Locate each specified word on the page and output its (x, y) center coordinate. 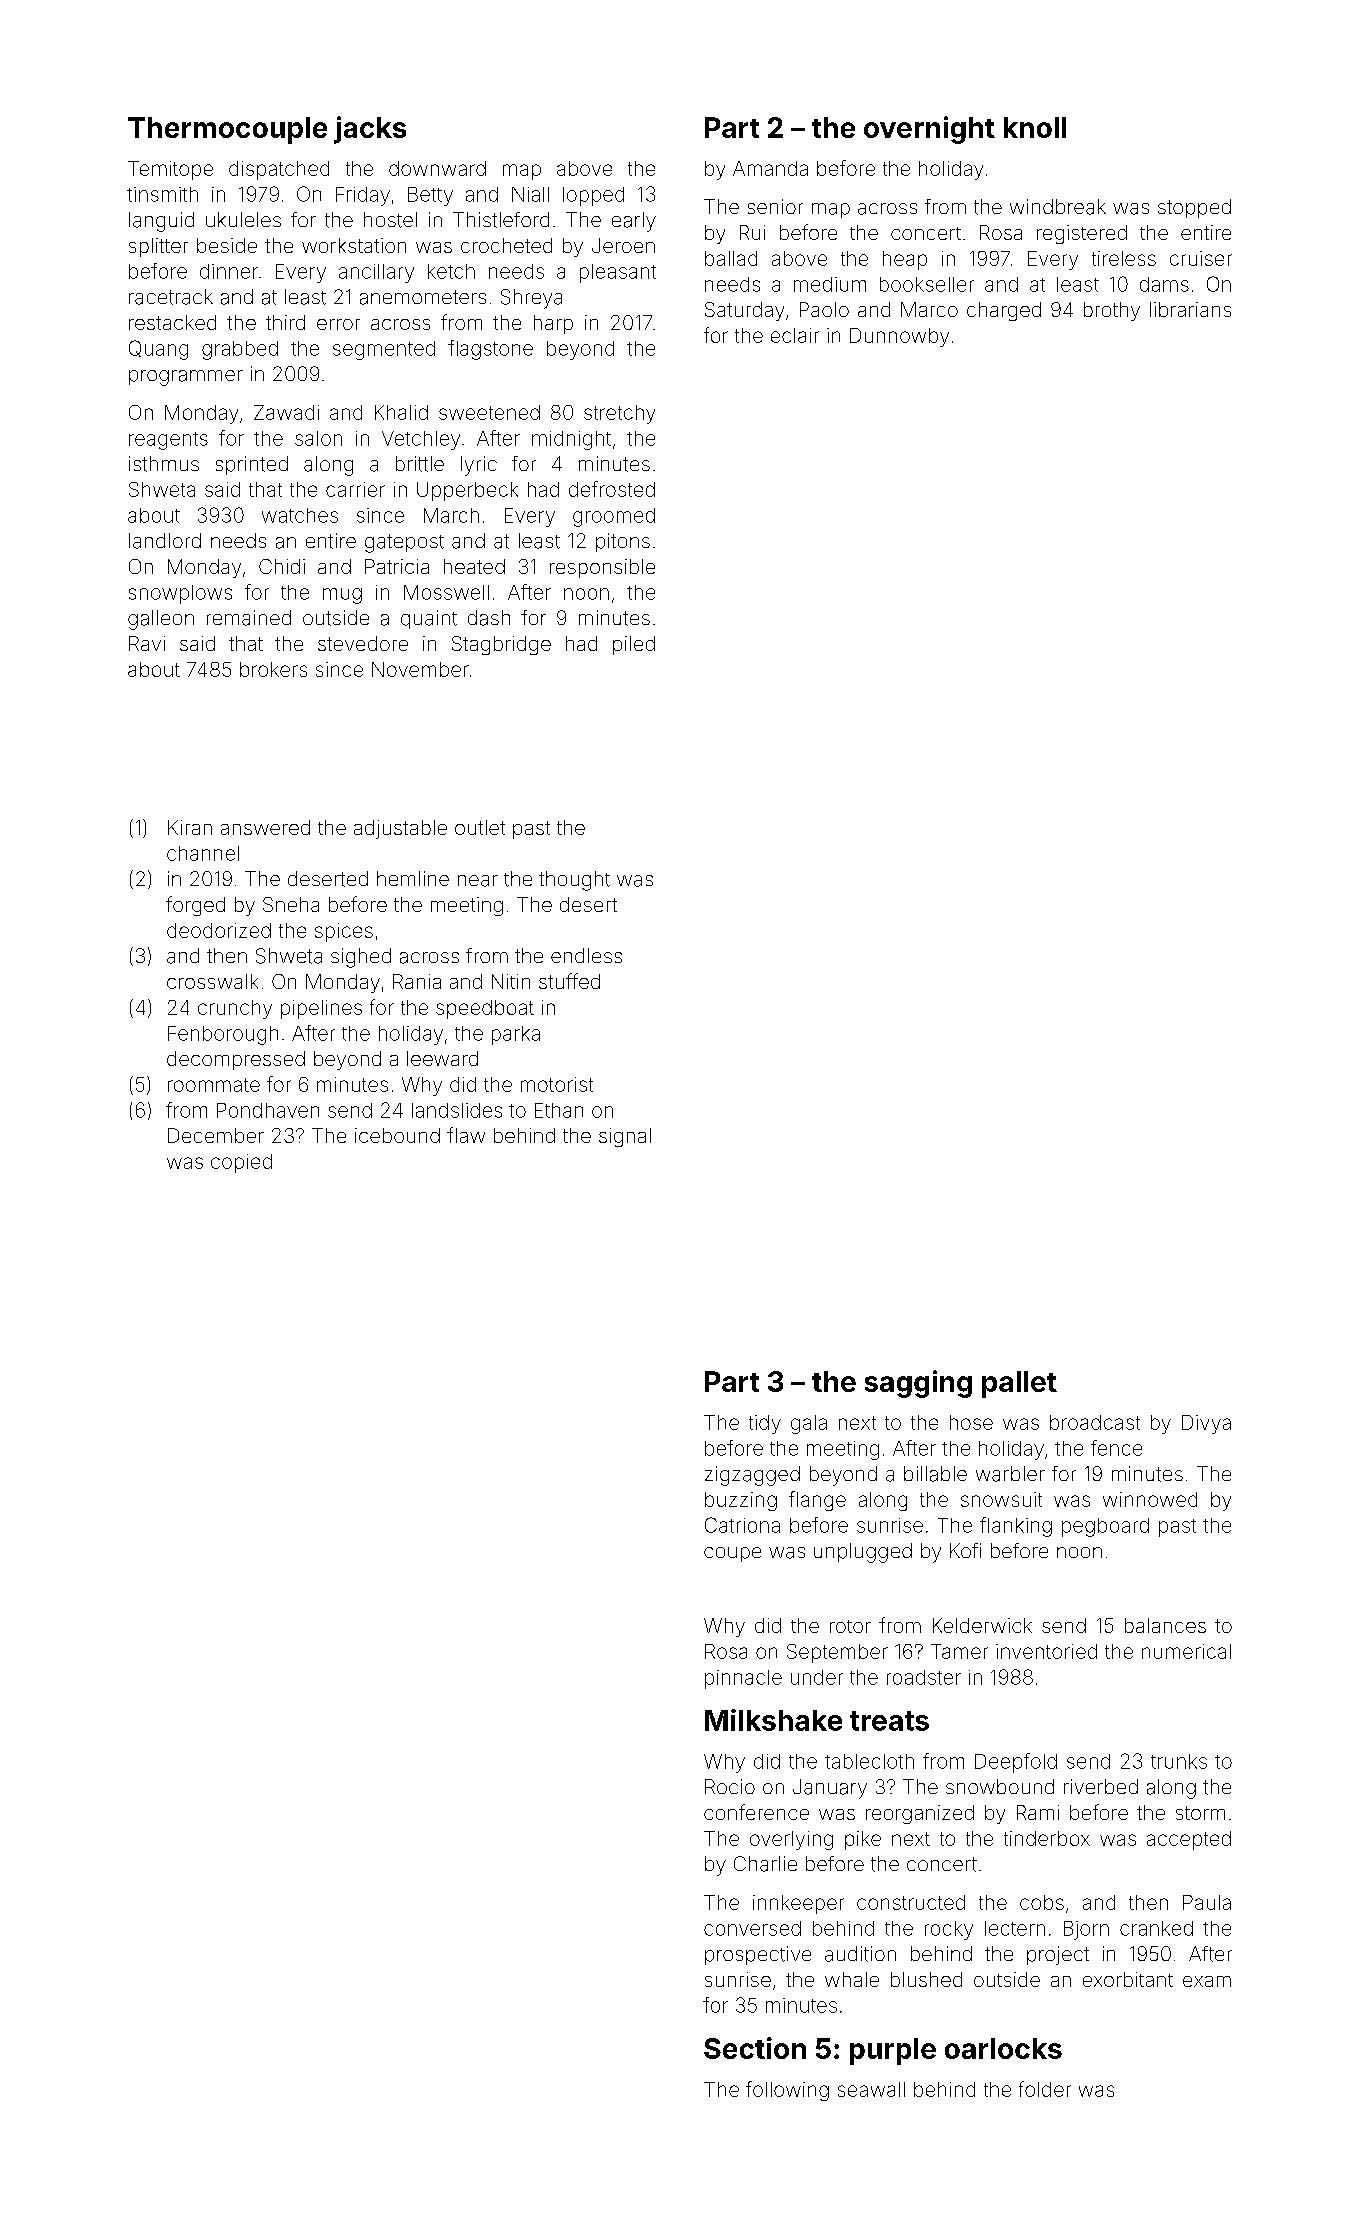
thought (574, 881)
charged (1004, 311)
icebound (397, 1135)
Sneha (291, 904)
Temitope (170, 170)
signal (625, 1137)
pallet (1019, 1384)
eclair (795, 335)
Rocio (730, 1786)
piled (634, 645)
